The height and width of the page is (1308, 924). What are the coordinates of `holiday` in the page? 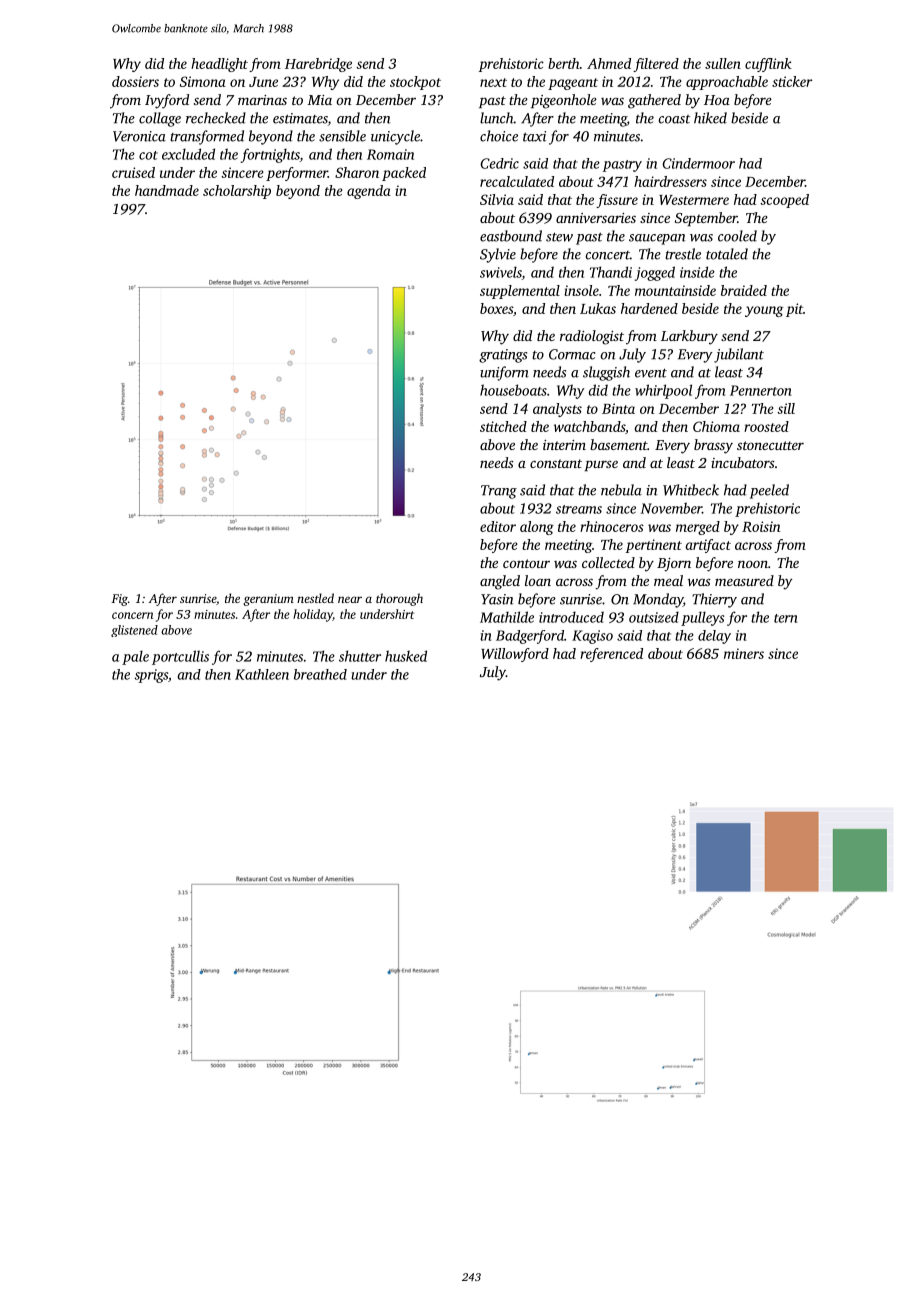 It's located at (313, 615).
